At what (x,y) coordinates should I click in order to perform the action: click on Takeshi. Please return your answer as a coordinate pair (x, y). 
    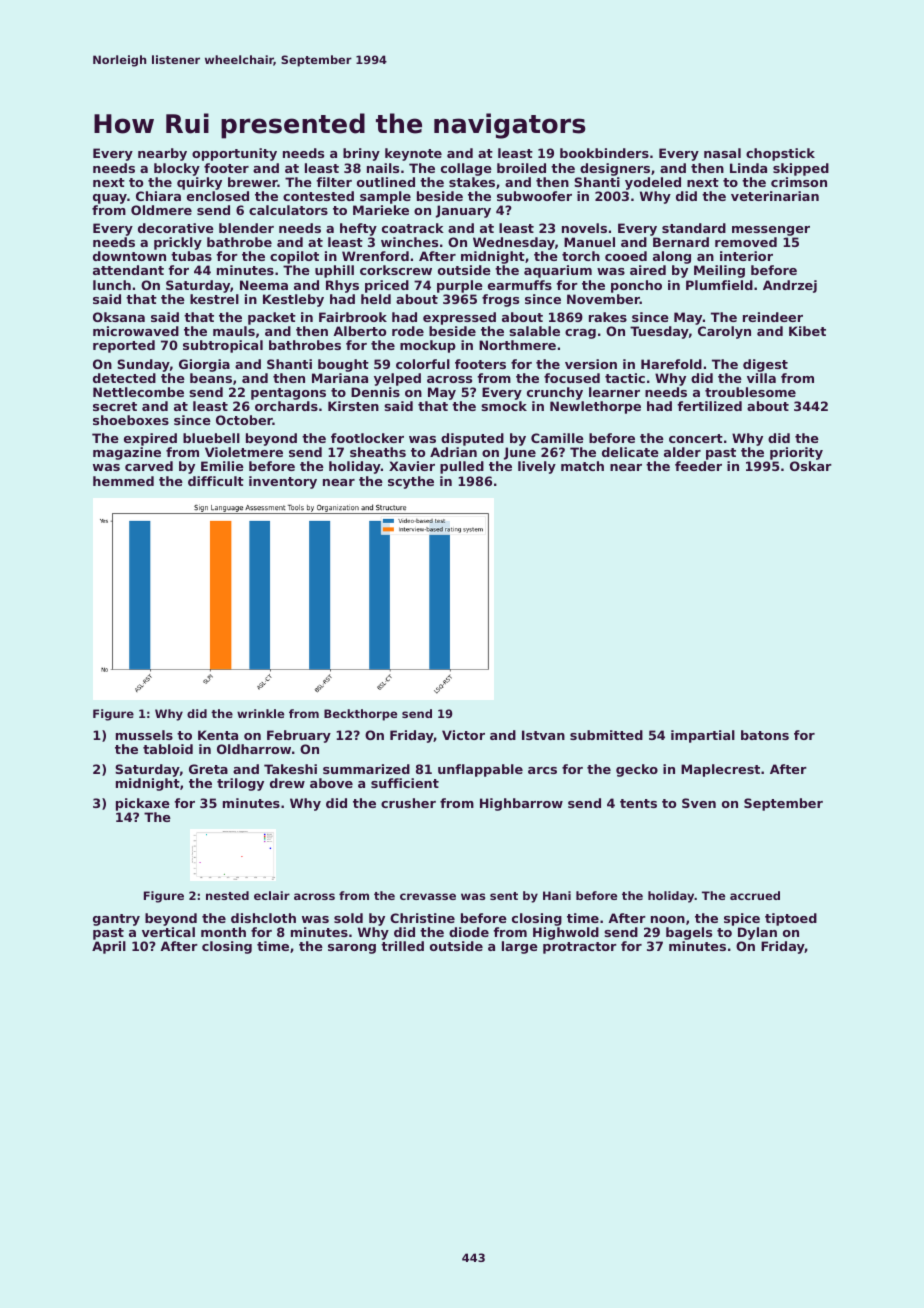
    Looking at the image, I should click on (290, 769).
